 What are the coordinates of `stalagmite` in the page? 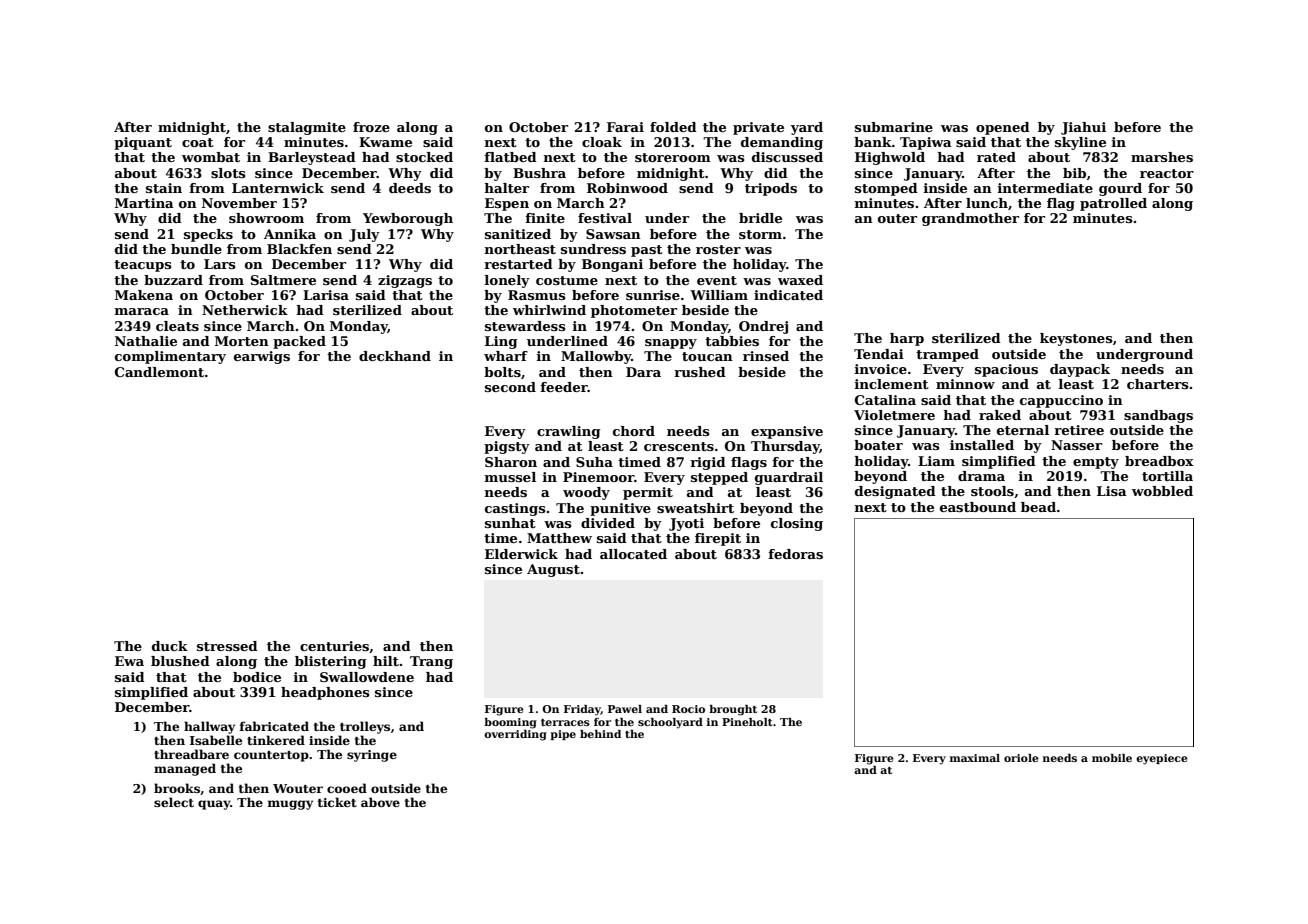 It's located at (307, 128).
